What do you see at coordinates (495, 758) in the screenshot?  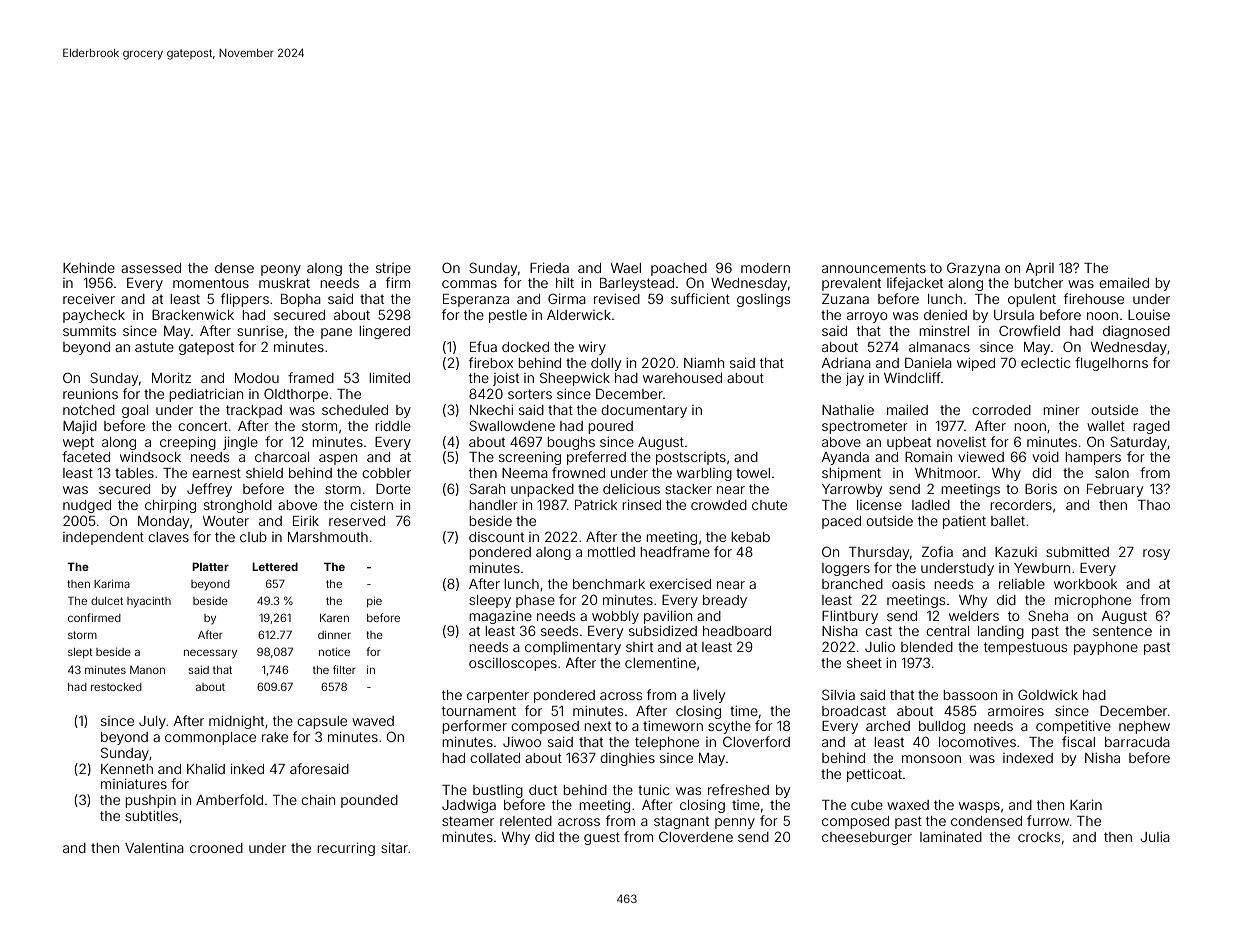 I see `collated` at bounding box center [495, 758].
